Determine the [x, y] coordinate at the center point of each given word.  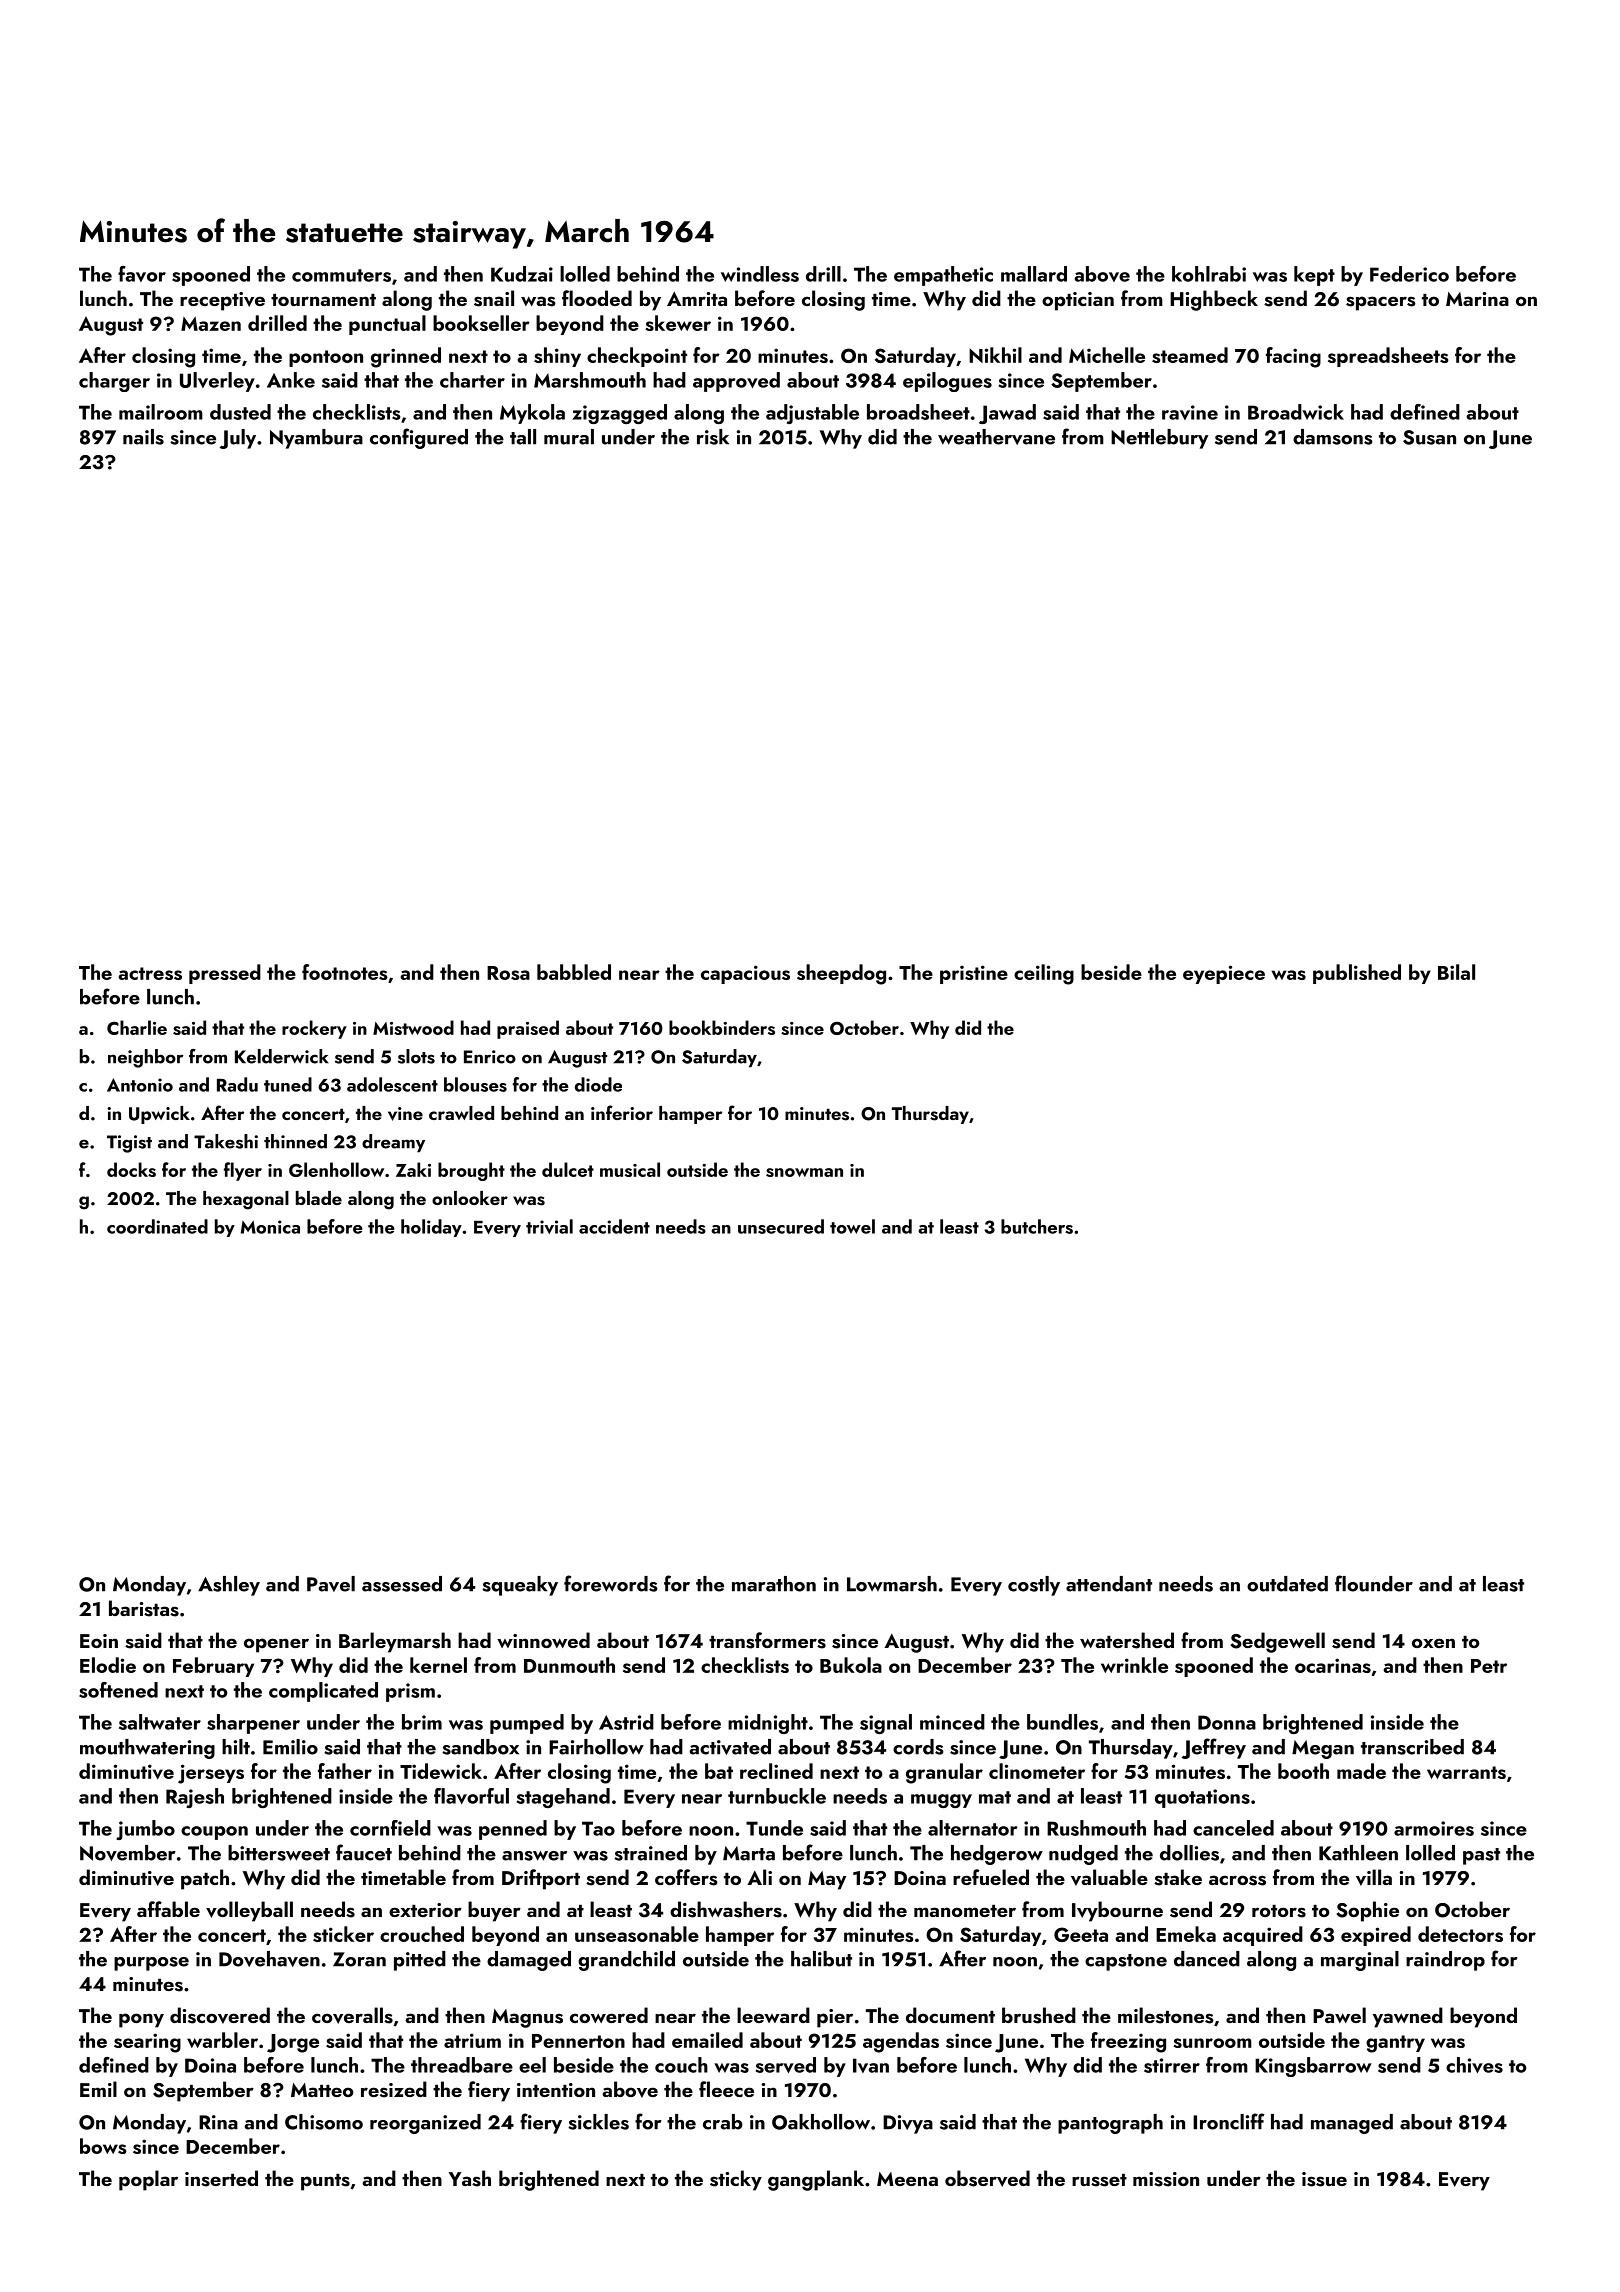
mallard [1034, 274]
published [1357, 974]
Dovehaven [269, 1959]
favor [142, 274]
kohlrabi [1209, 274]
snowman [804, 1172]
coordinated [157, 1226]
